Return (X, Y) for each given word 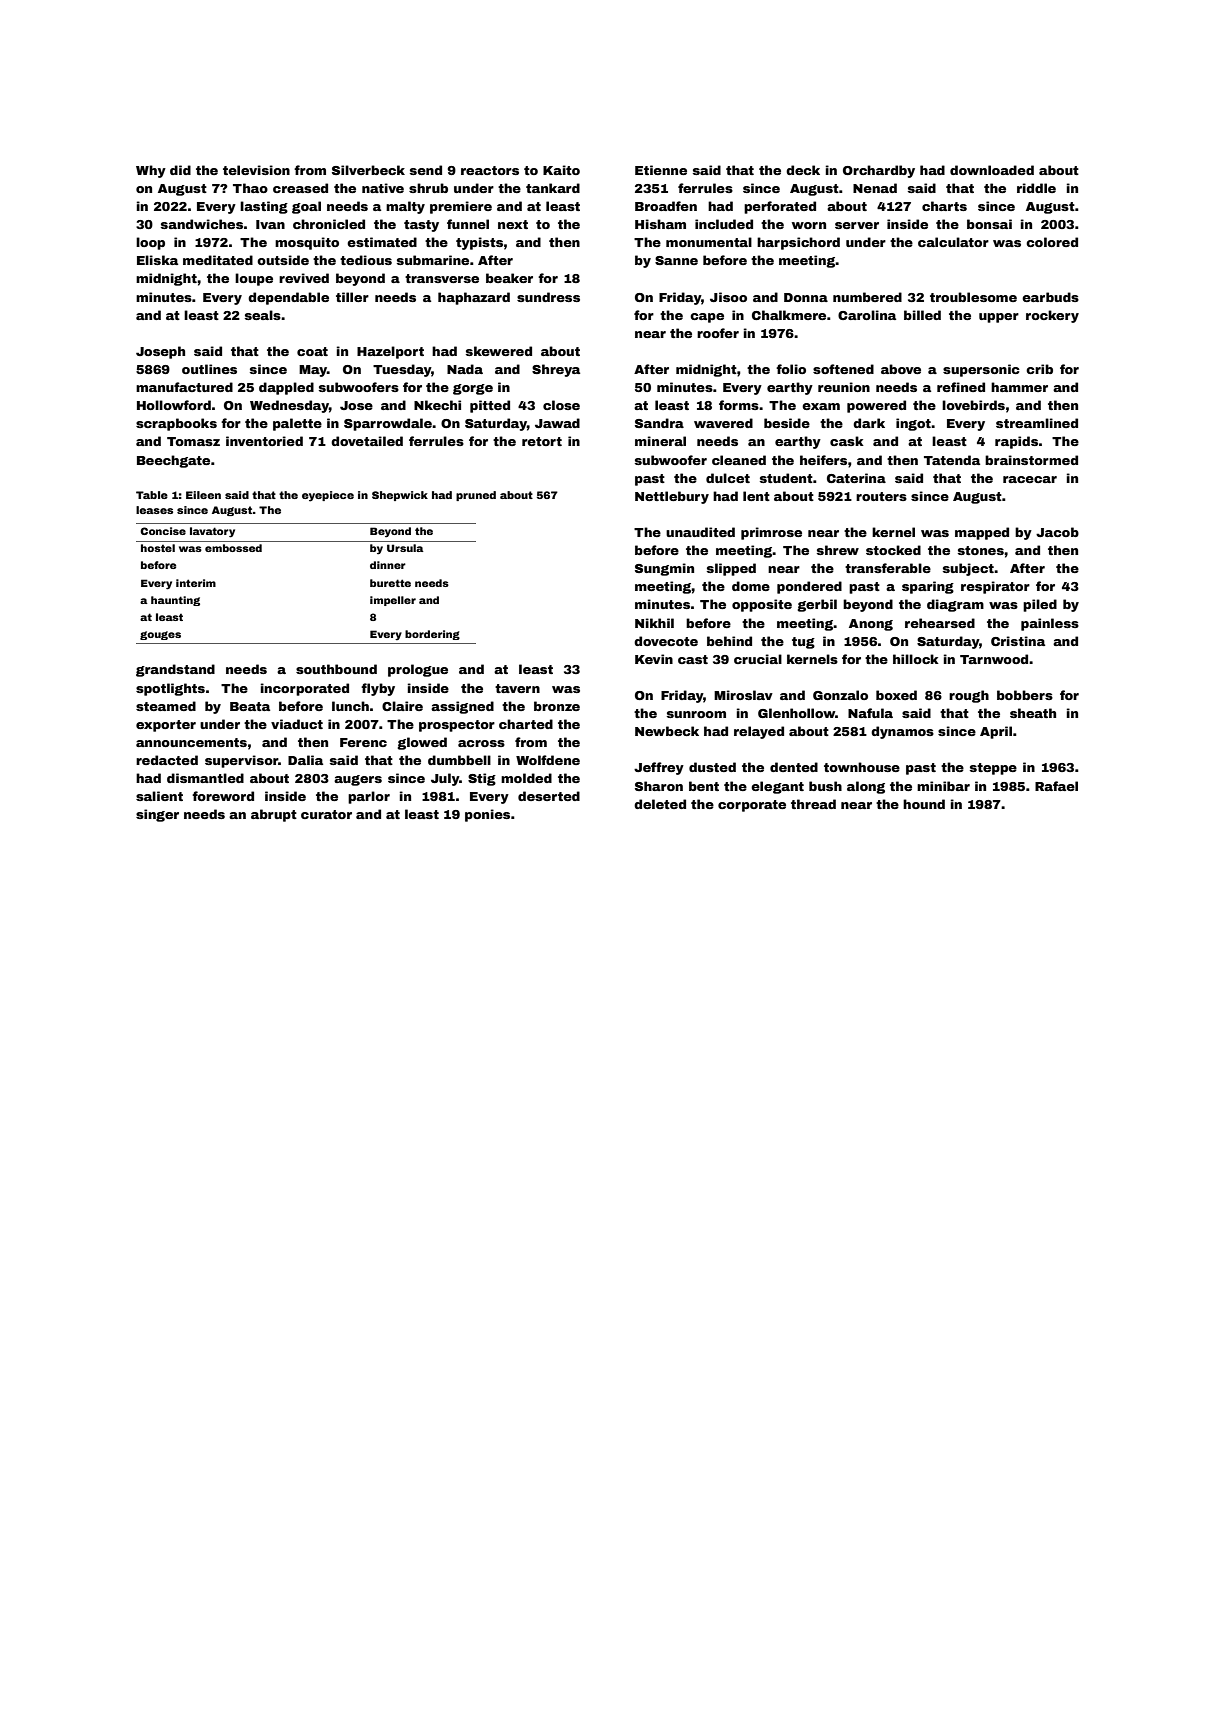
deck (803, 170)
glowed (422, 743)
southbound (336, 669)
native (383, 188)
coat (312, 351)
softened (843, 369)
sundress (548, 297)
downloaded (992, 170)
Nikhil (654, 623)
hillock (916, 659)
